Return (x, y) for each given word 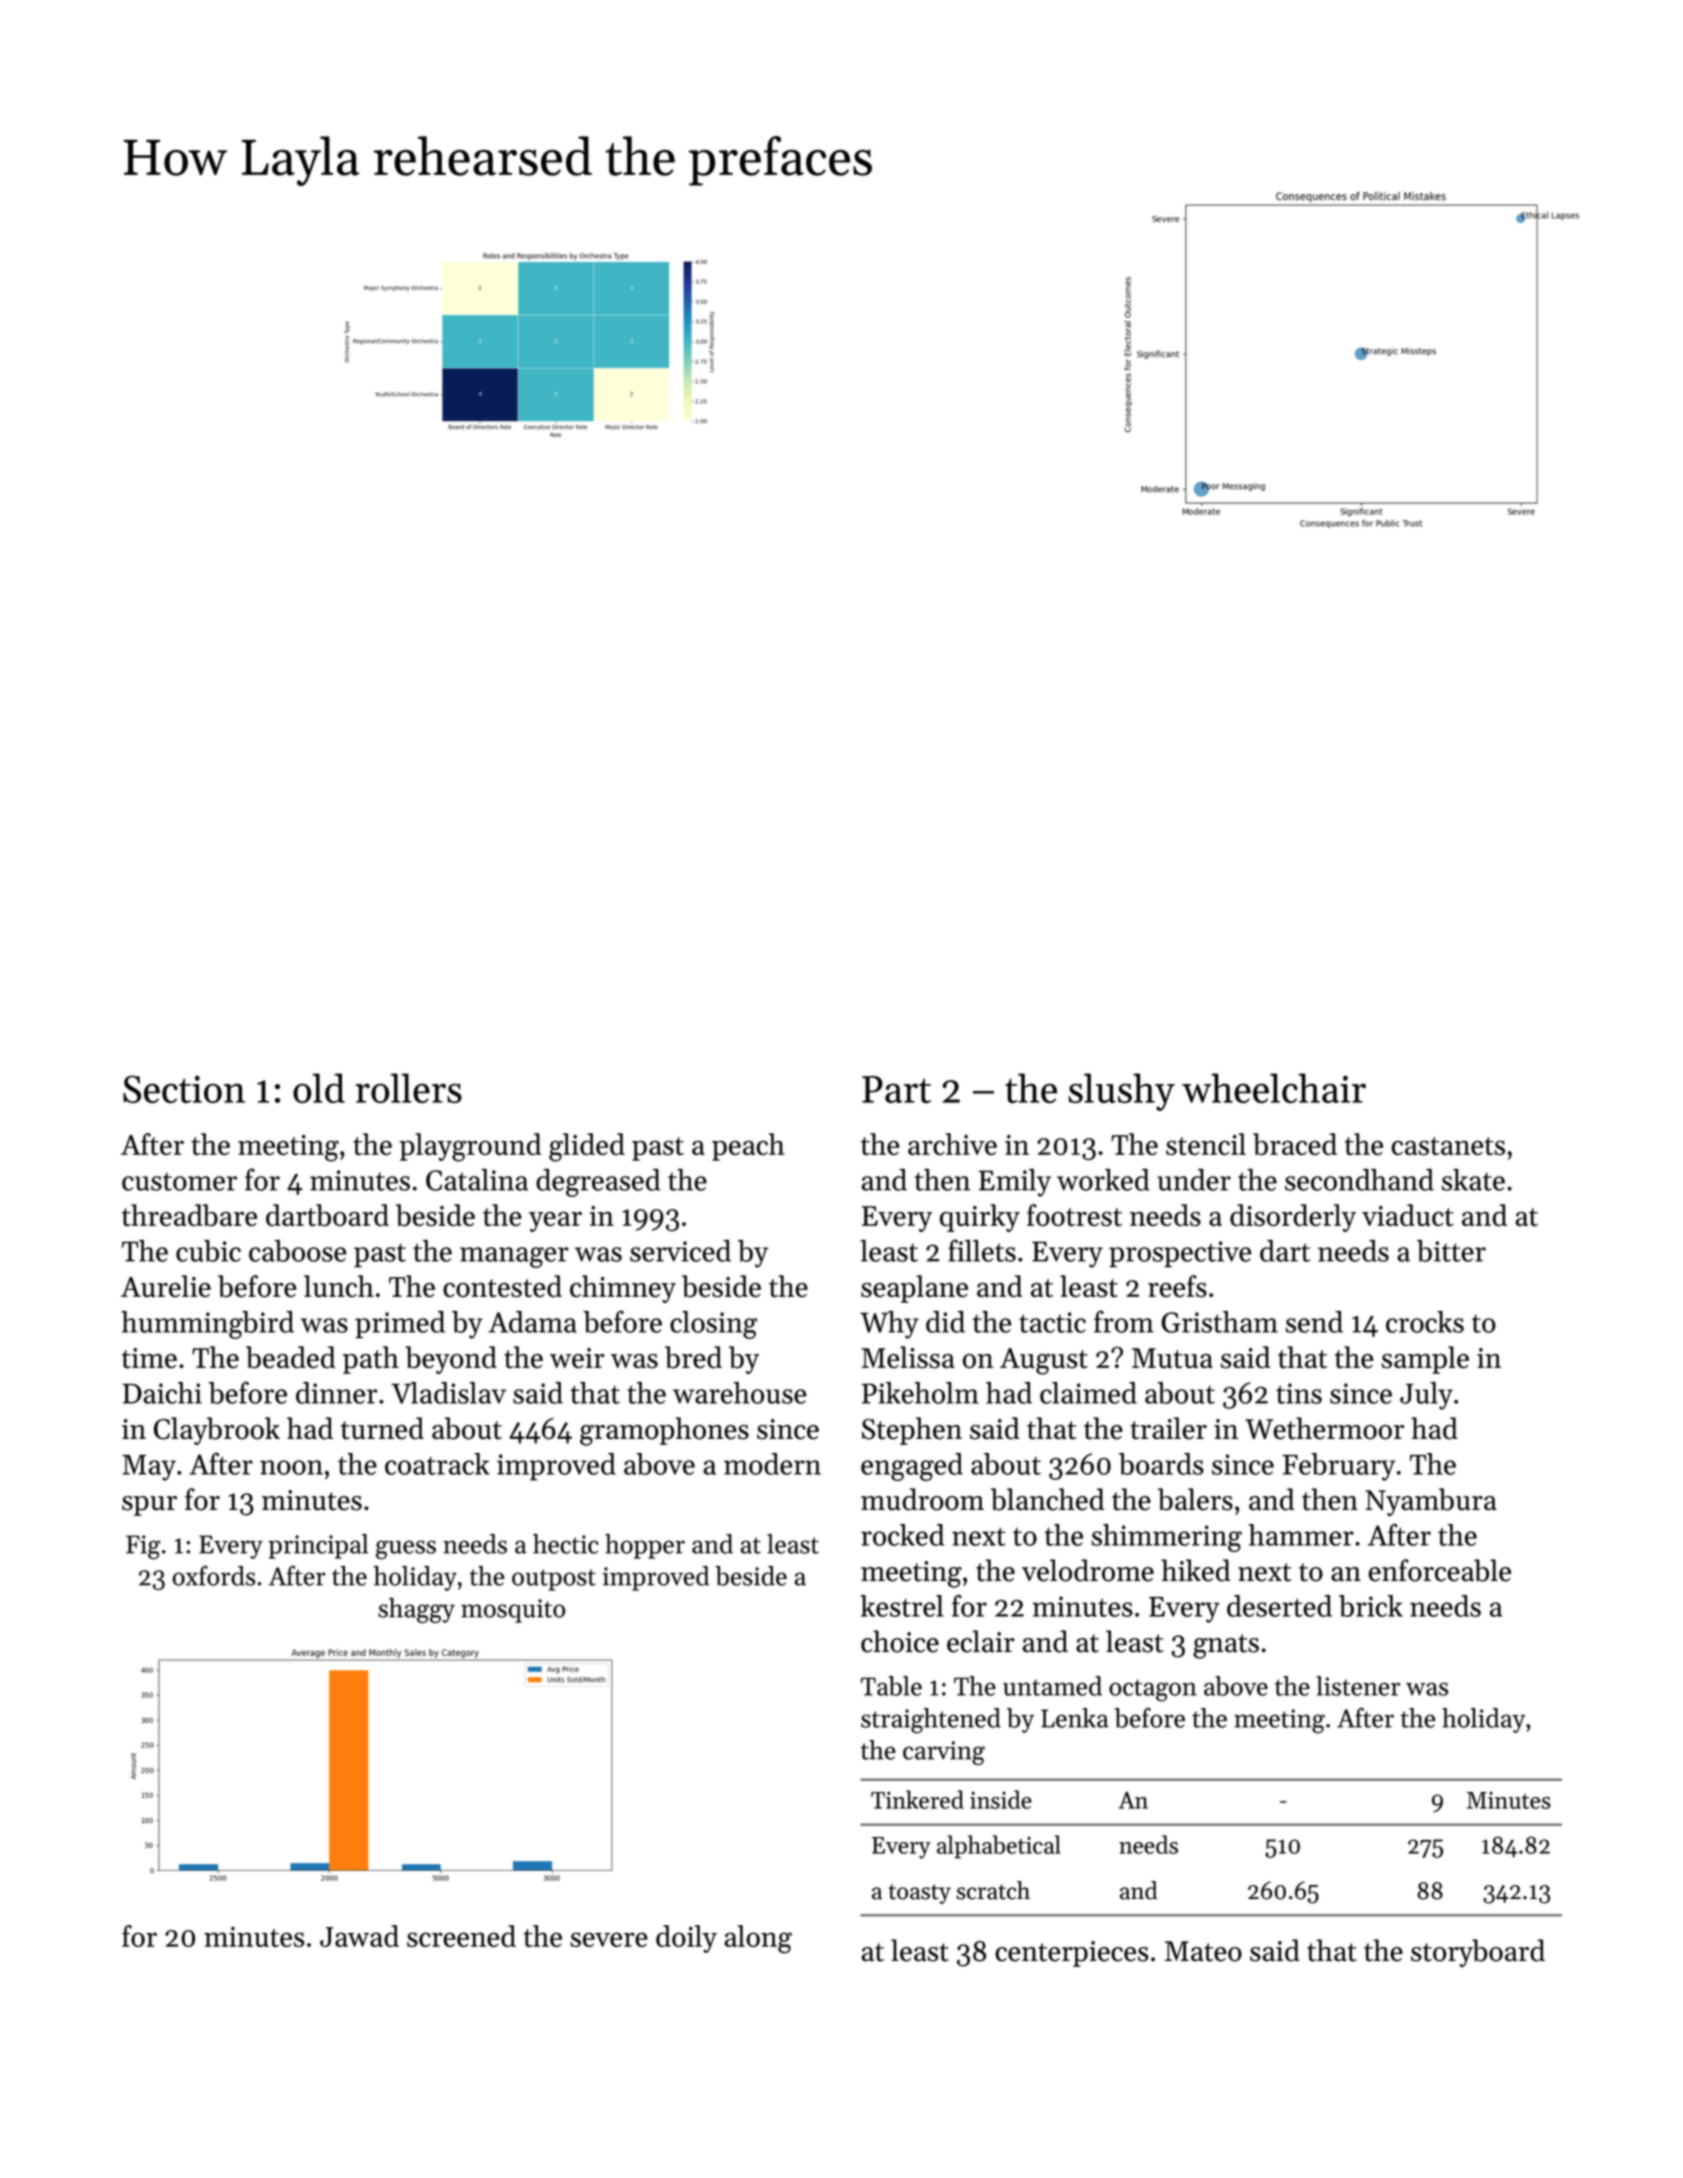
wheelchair (1274, 1088)
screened (461, 1936)
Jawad (359, 1936)
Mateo (1203, 1951)
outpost (554, 1580)
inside (1001, 1799)
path (371, 1360)
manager (514, 1257)
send (1314, 1322)
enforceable (1440, 1570)
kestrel (902, 1606)
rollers (409, 1088)
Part (896, 1089)
